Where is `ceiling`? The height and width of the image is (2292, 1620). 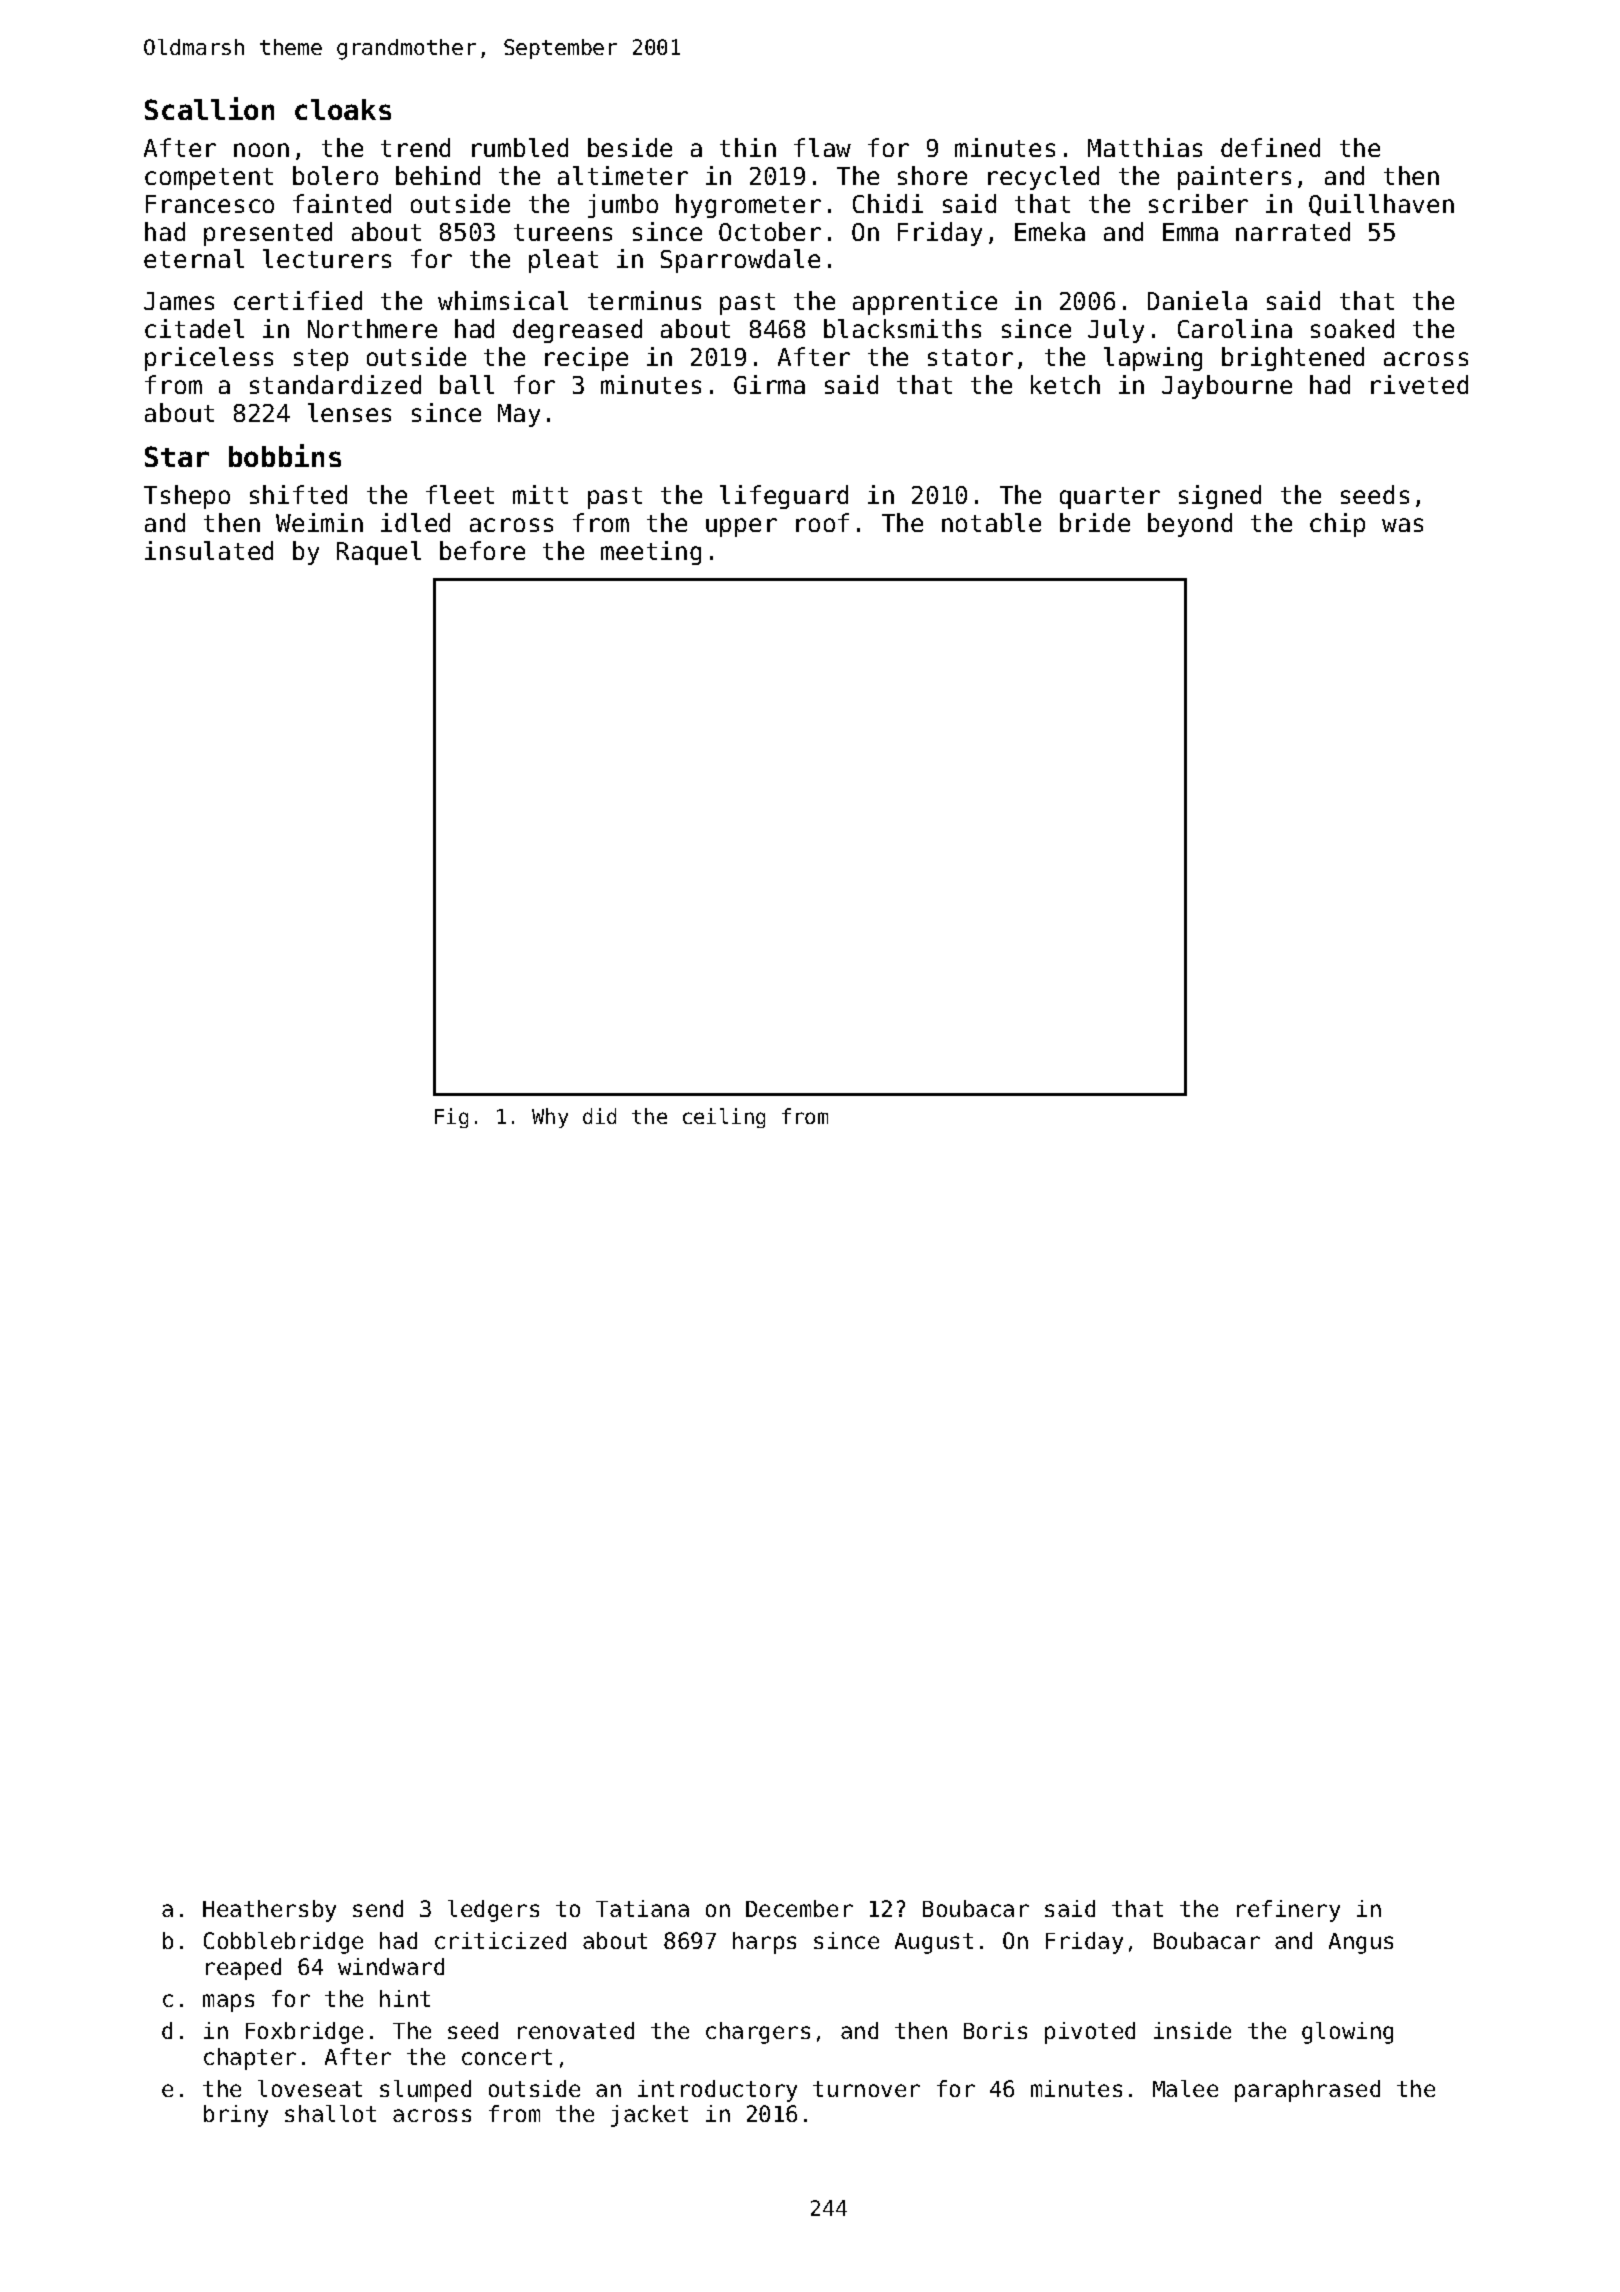 ceiling is located at coordinates (724, 1118).
